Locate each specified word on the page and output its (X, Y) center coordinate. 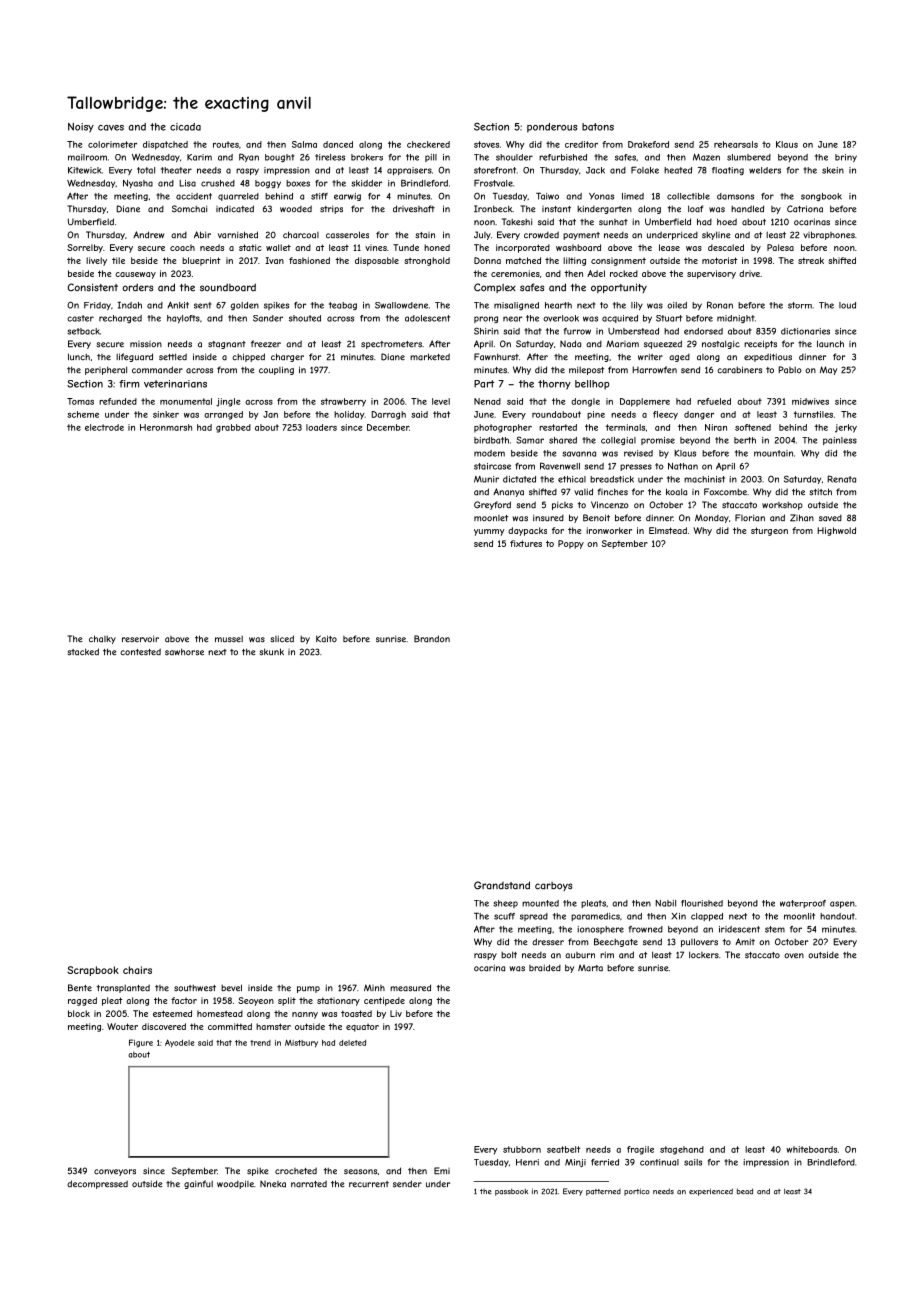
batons (598, 127)
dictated (519, 479)
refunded (118, 401)
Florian (750, 518)
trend (260, 1043)
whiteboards (811, 1149)
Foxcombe (725, 492)
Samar (530, 440)
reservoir (140, 639)
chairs (137, 970)
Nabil (665, 903)
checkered (428, 144)
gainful (198, 1184)
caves (111, 128)
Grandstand (502, 885)
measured (410, 988)
